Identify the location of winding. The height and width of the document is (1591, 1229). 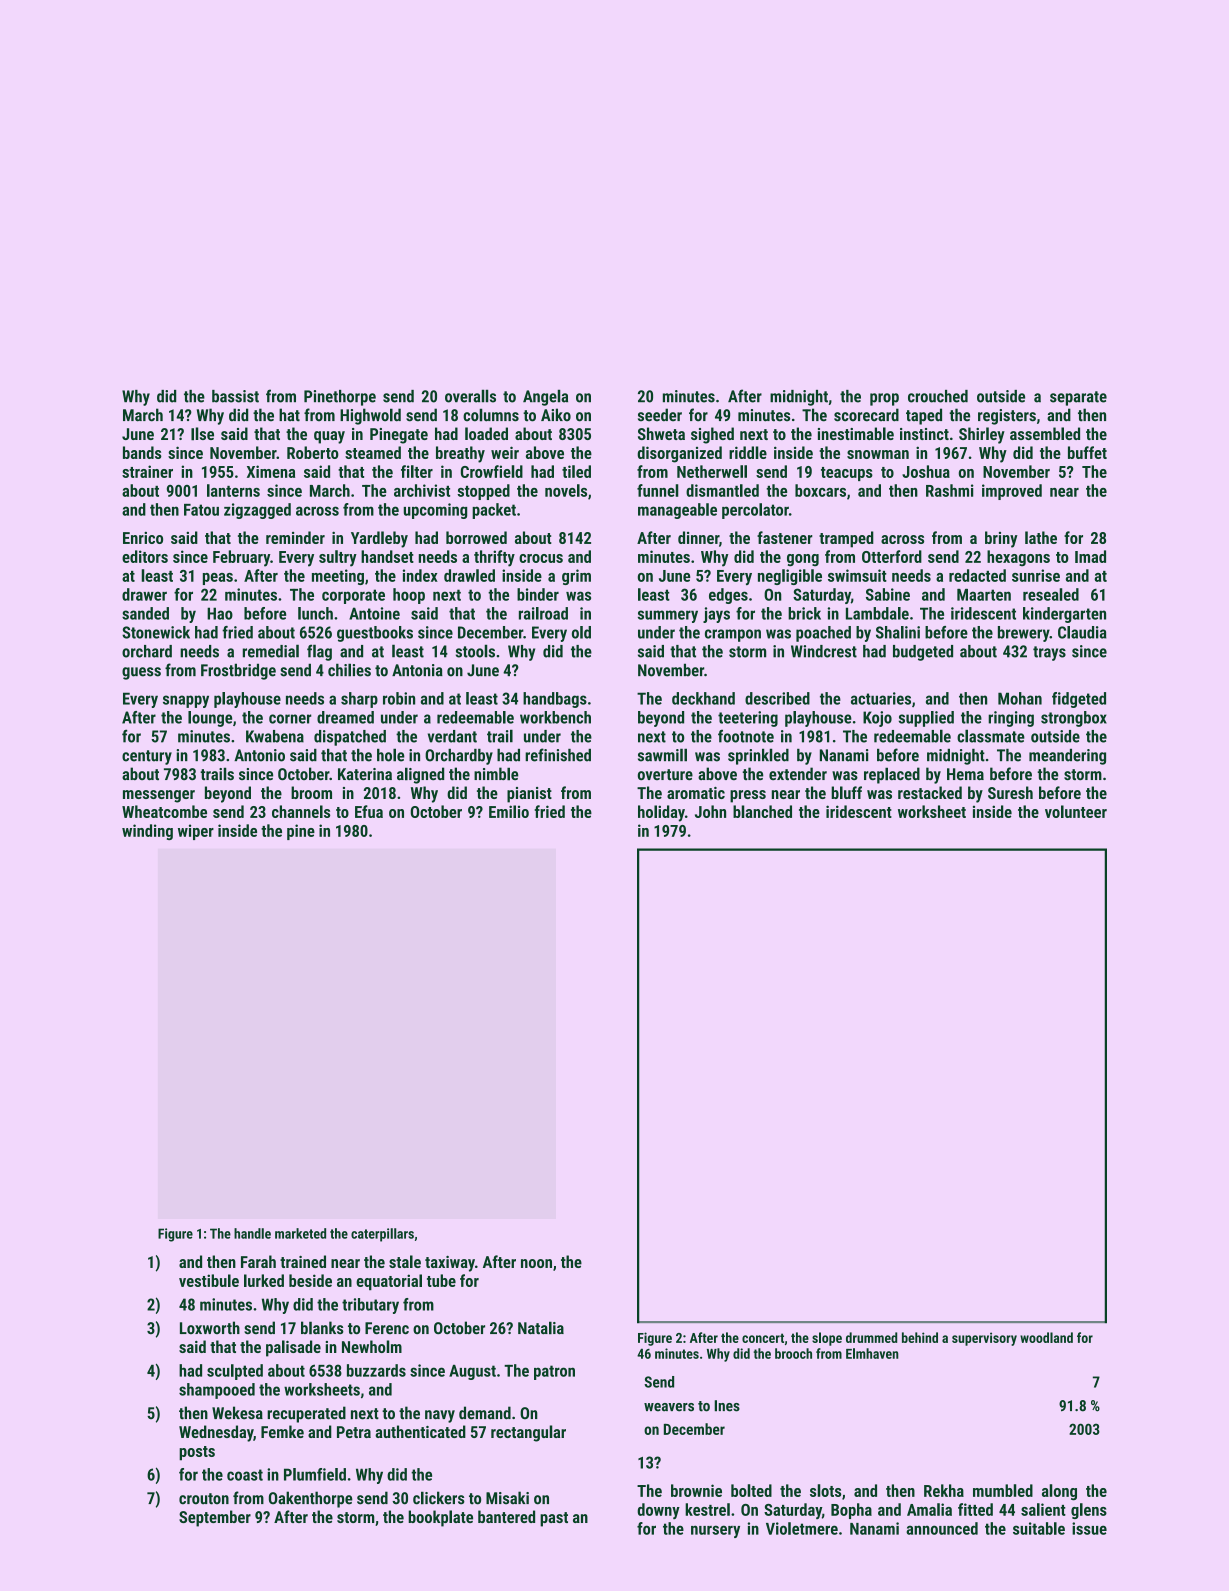
(147, 832).
